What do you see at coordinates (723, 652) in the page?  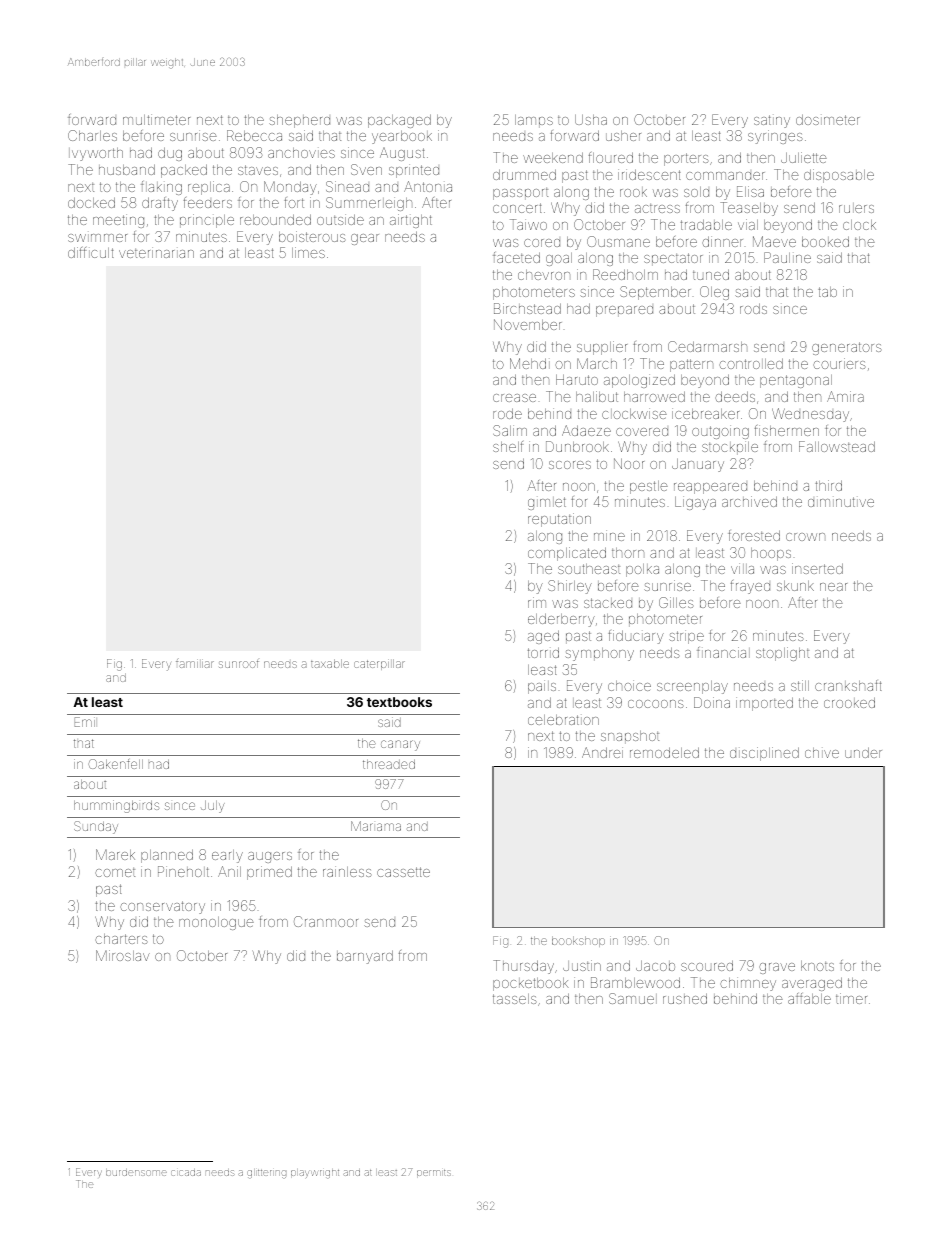 I see `financial` at bounding box center [723, 652].
